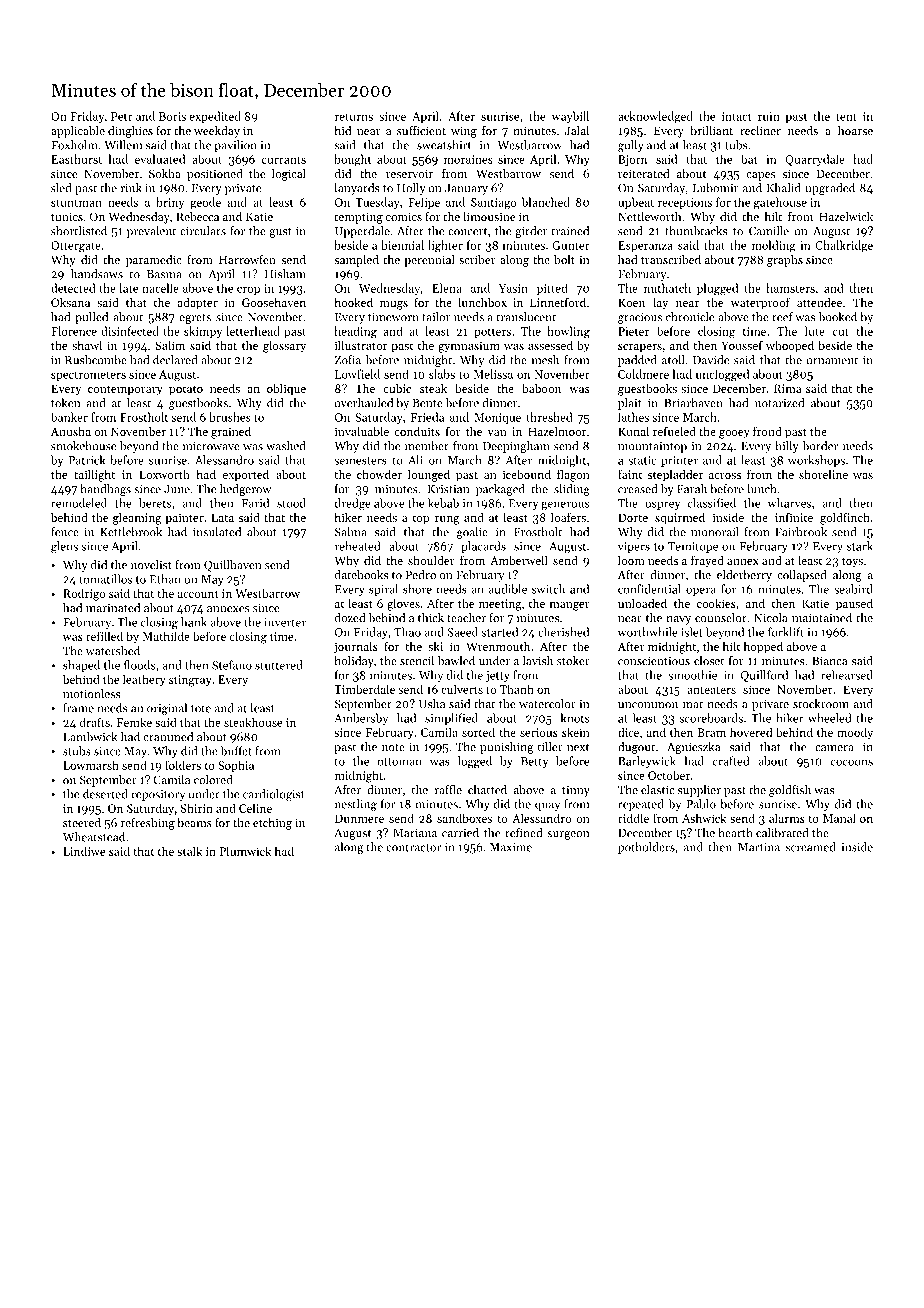 The width and height of the screenshot is (924, 1308). Describe the element at coordinates (760, 303) in the screenshot. I see `waterproof` at that location.
